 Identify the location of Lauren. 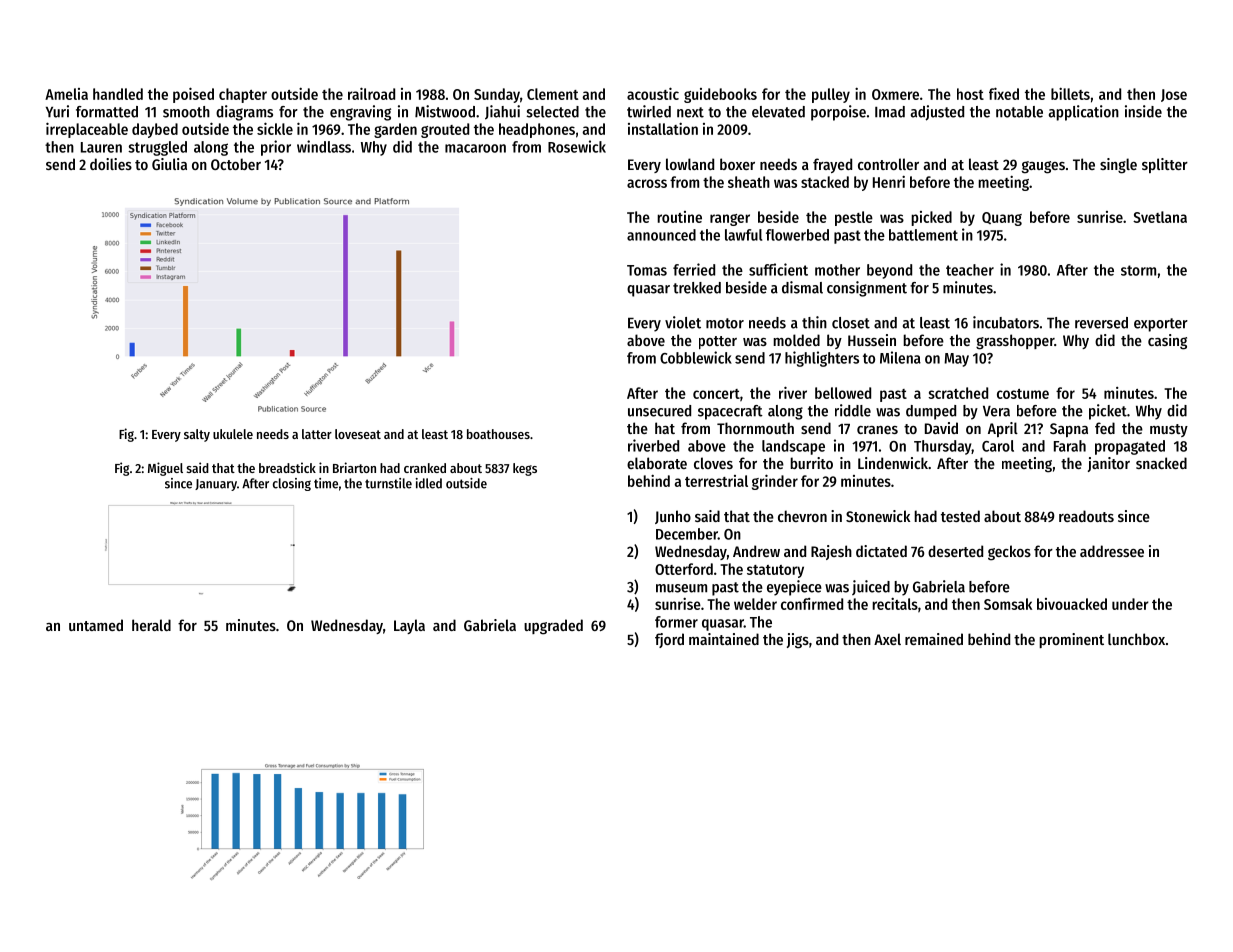
(101, 147).
